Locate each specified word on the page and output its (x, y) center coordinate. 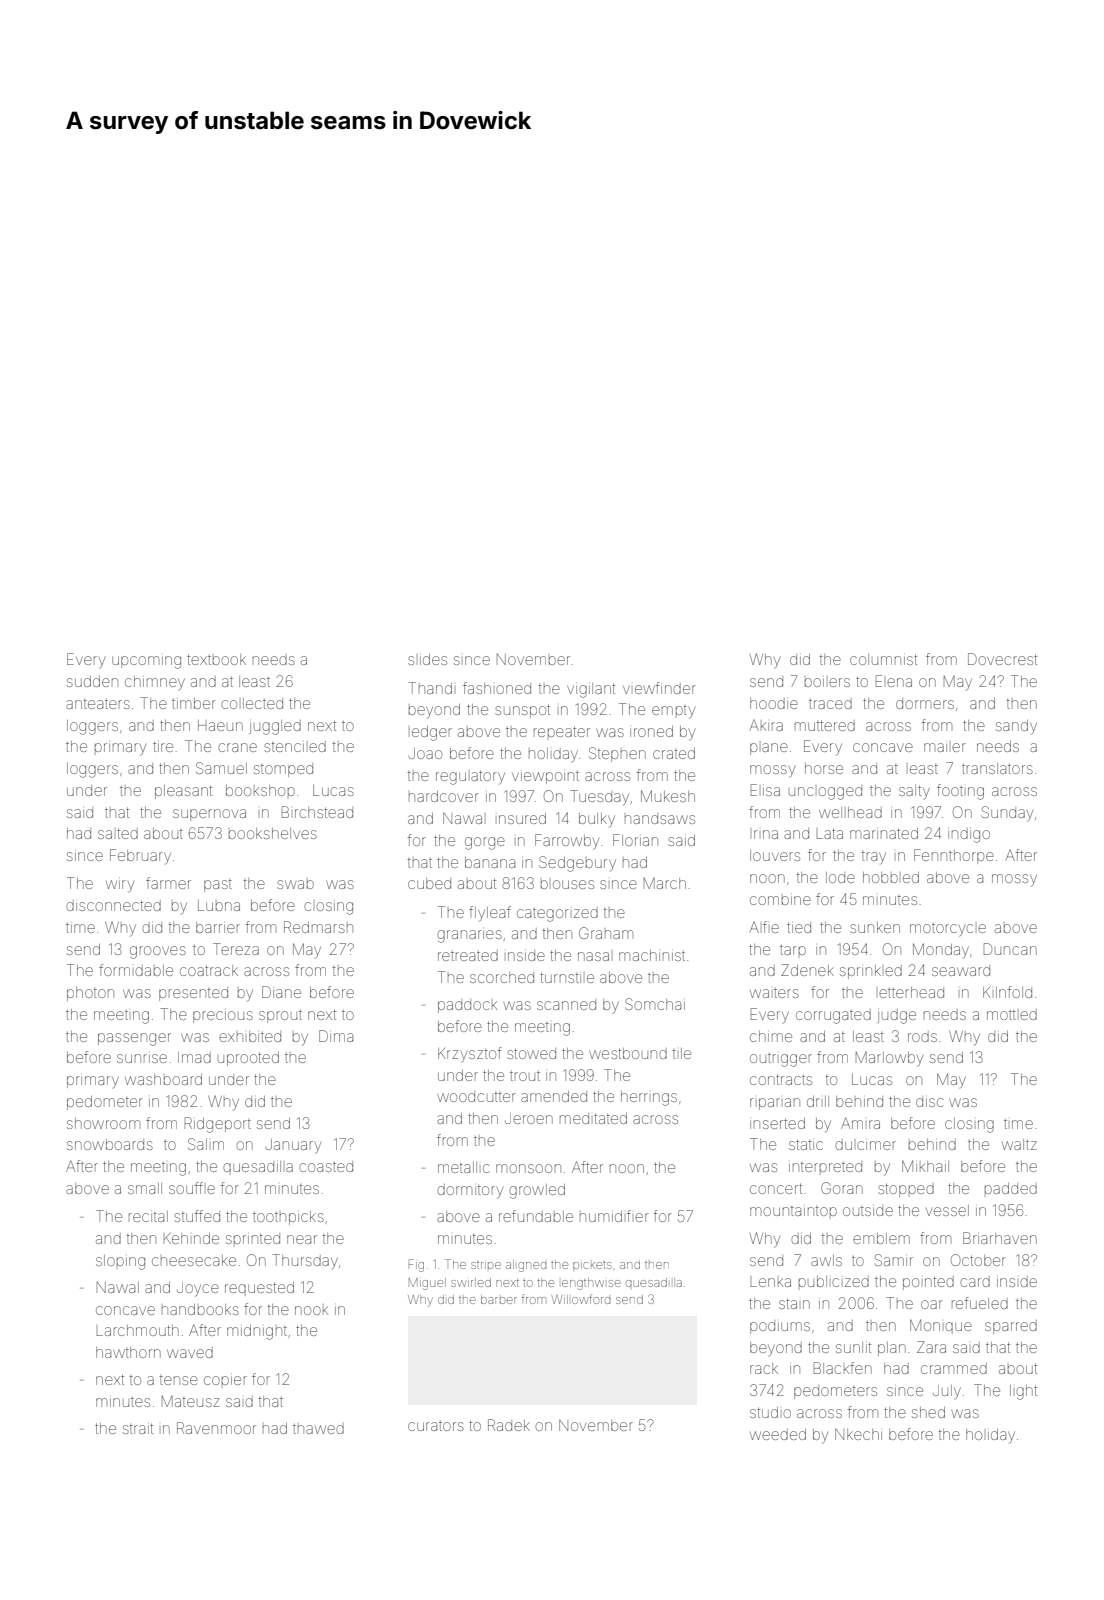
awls (826, 1260)
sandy (1016, 727)
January (293, 1146)
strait (138, 1428)
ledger (432, 733)
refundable (536, 1216)
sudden (92, 681)
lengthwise (591, 1284)
